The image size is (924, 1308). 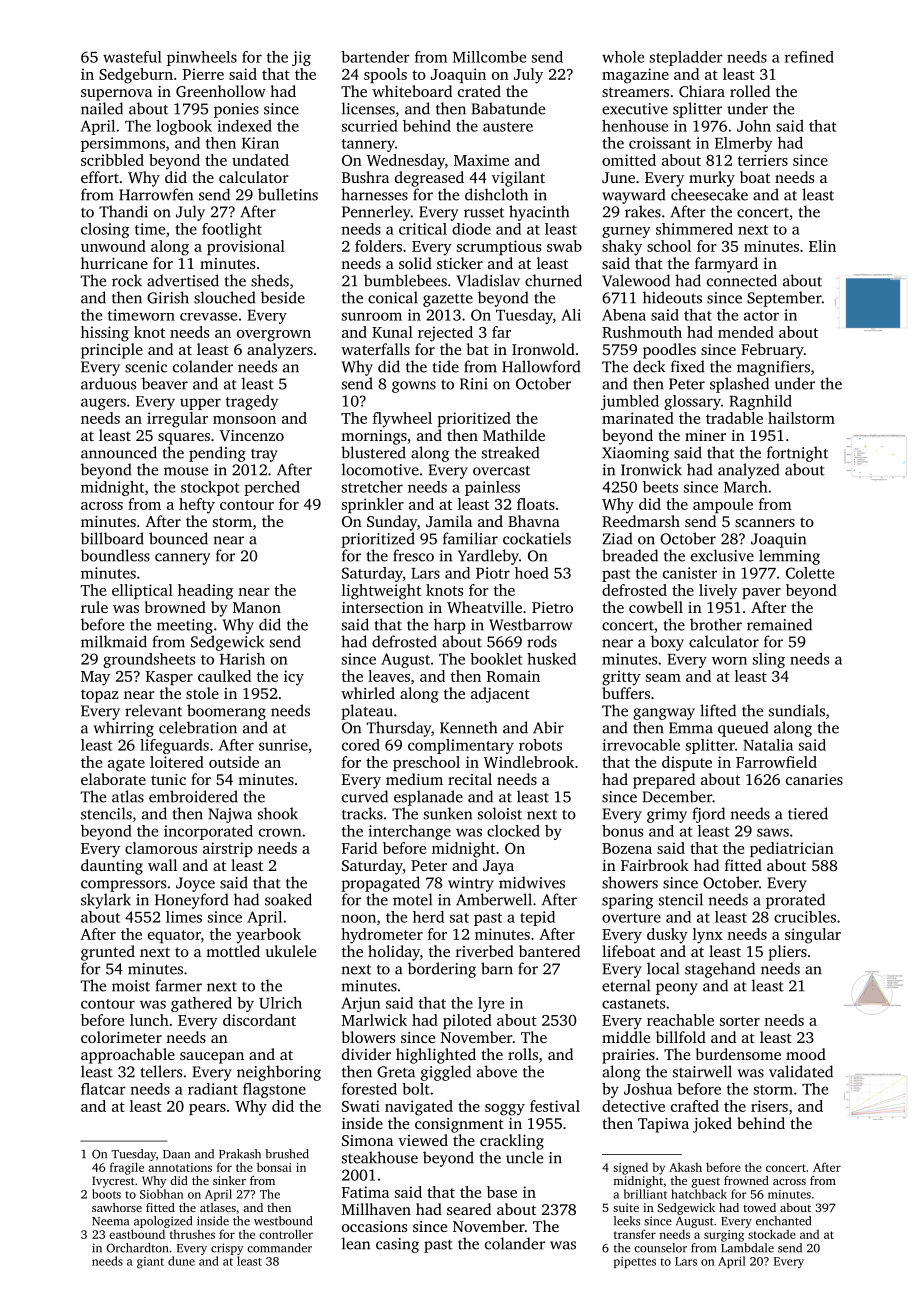 What do you see at coordinates (769, 660) in the image?
I see `sling` at bounding box center [769, 660].
